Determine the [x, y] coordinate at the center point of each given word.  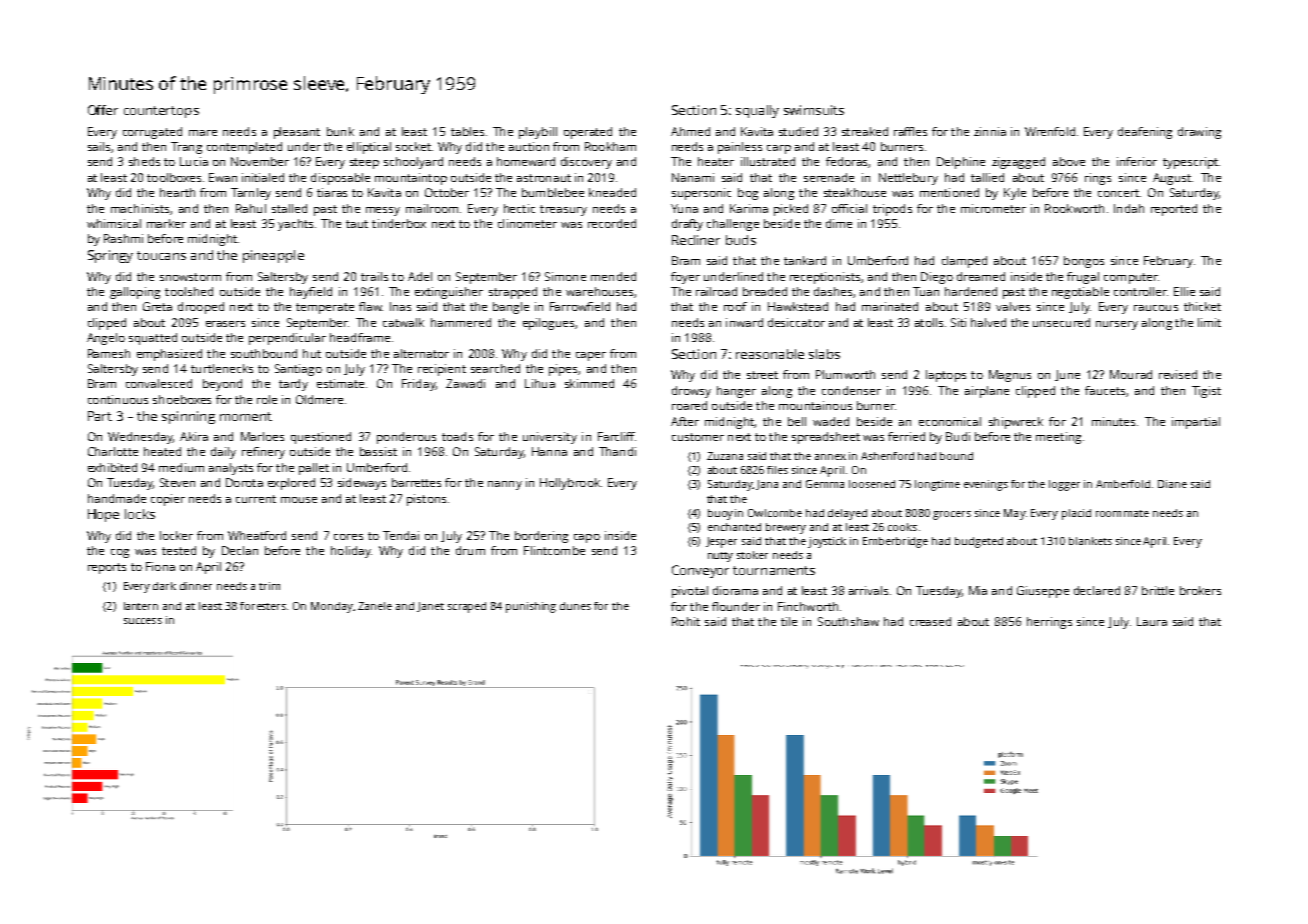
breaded [765, 291]
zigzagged [1018, 163]
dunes [575, 606]
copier [168, 500]
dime [839, 223]
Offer [103, 110]
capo [587, 538]
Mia [978, 590]
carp [779, 149]
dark [164, 586]
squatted [153, 339]
